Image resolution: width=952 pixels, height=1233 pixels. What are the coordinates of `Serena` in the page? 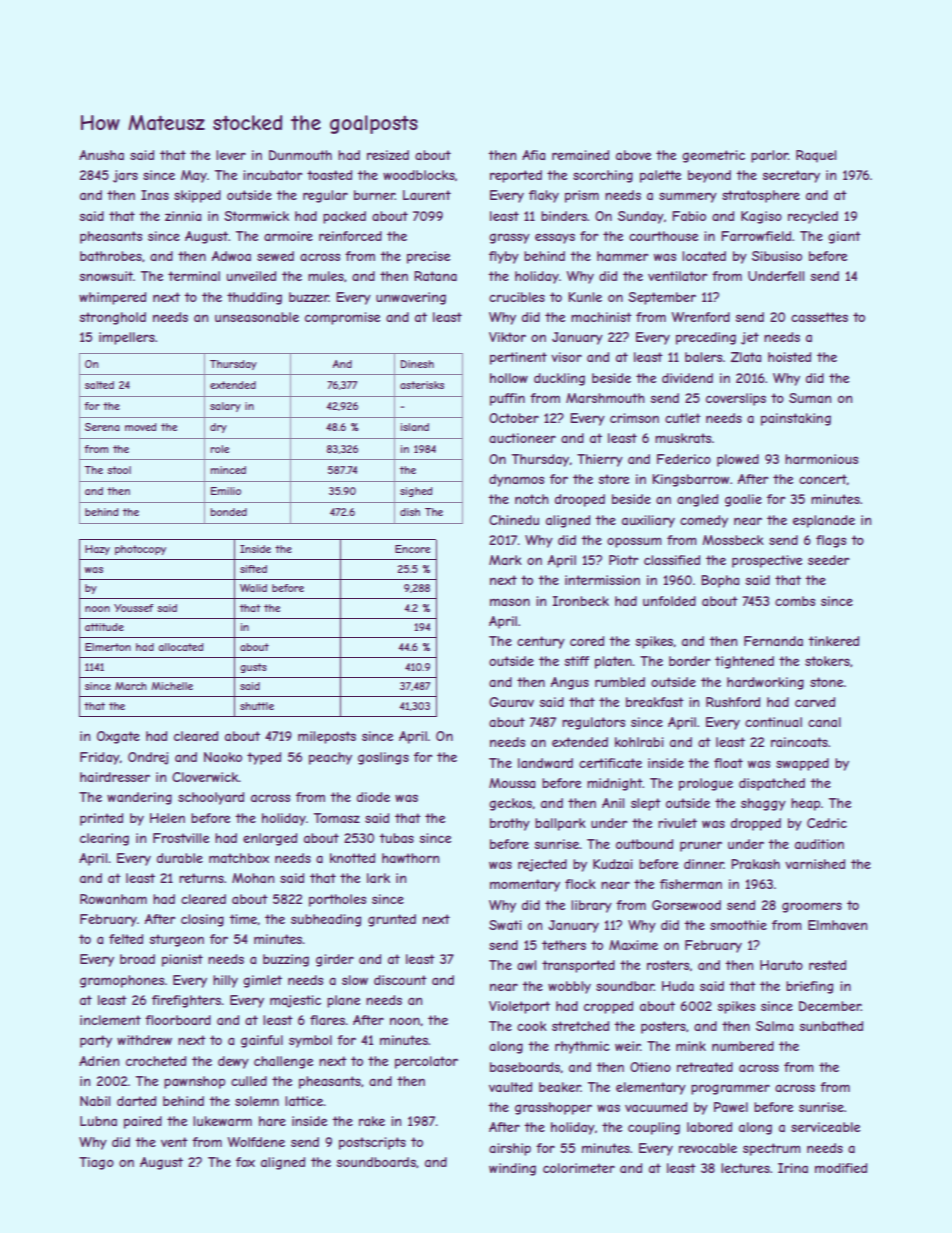 It's located at (102, 427).
